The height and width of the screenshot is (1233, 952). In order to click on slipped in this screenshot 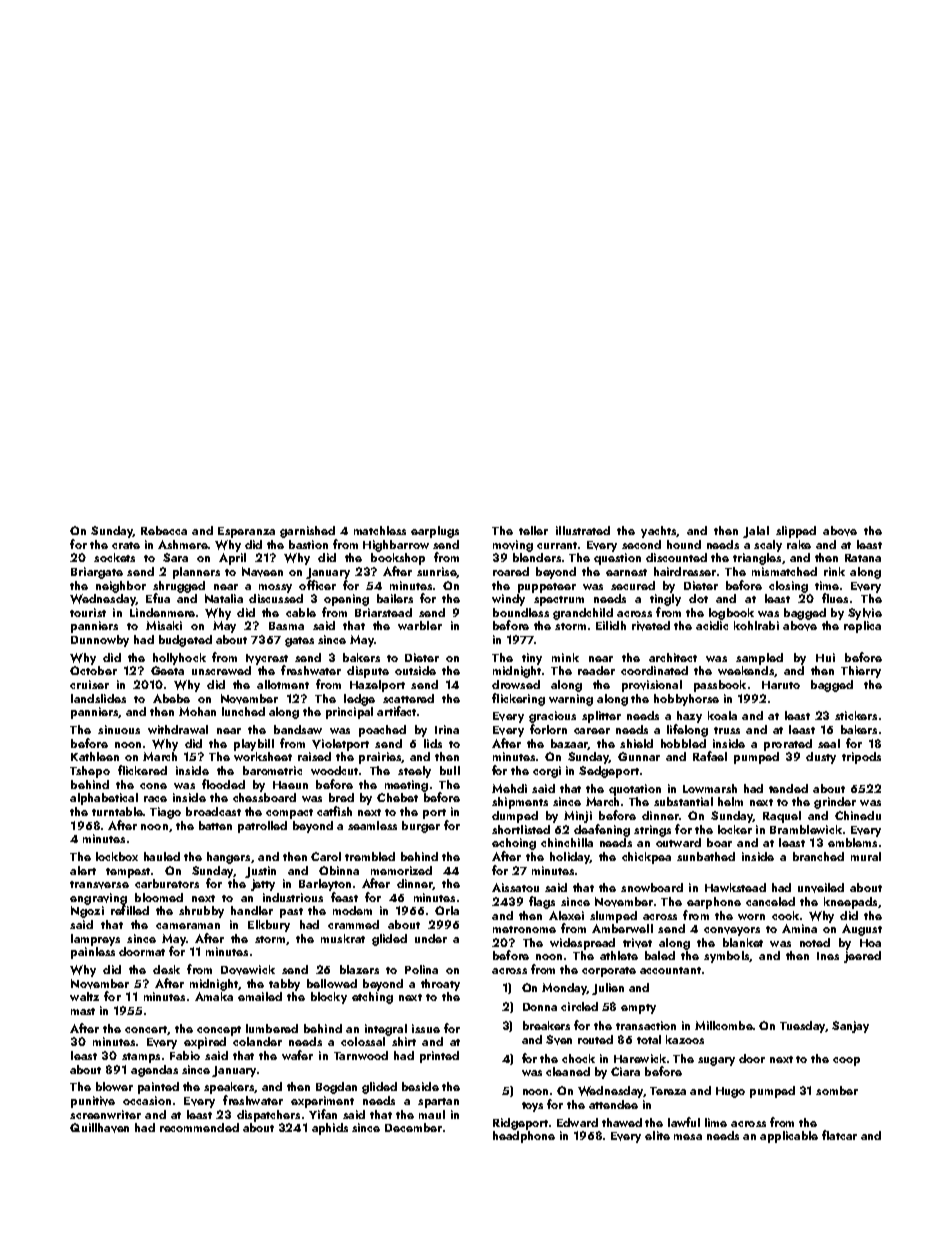, I will do `click(796, 532)`.
